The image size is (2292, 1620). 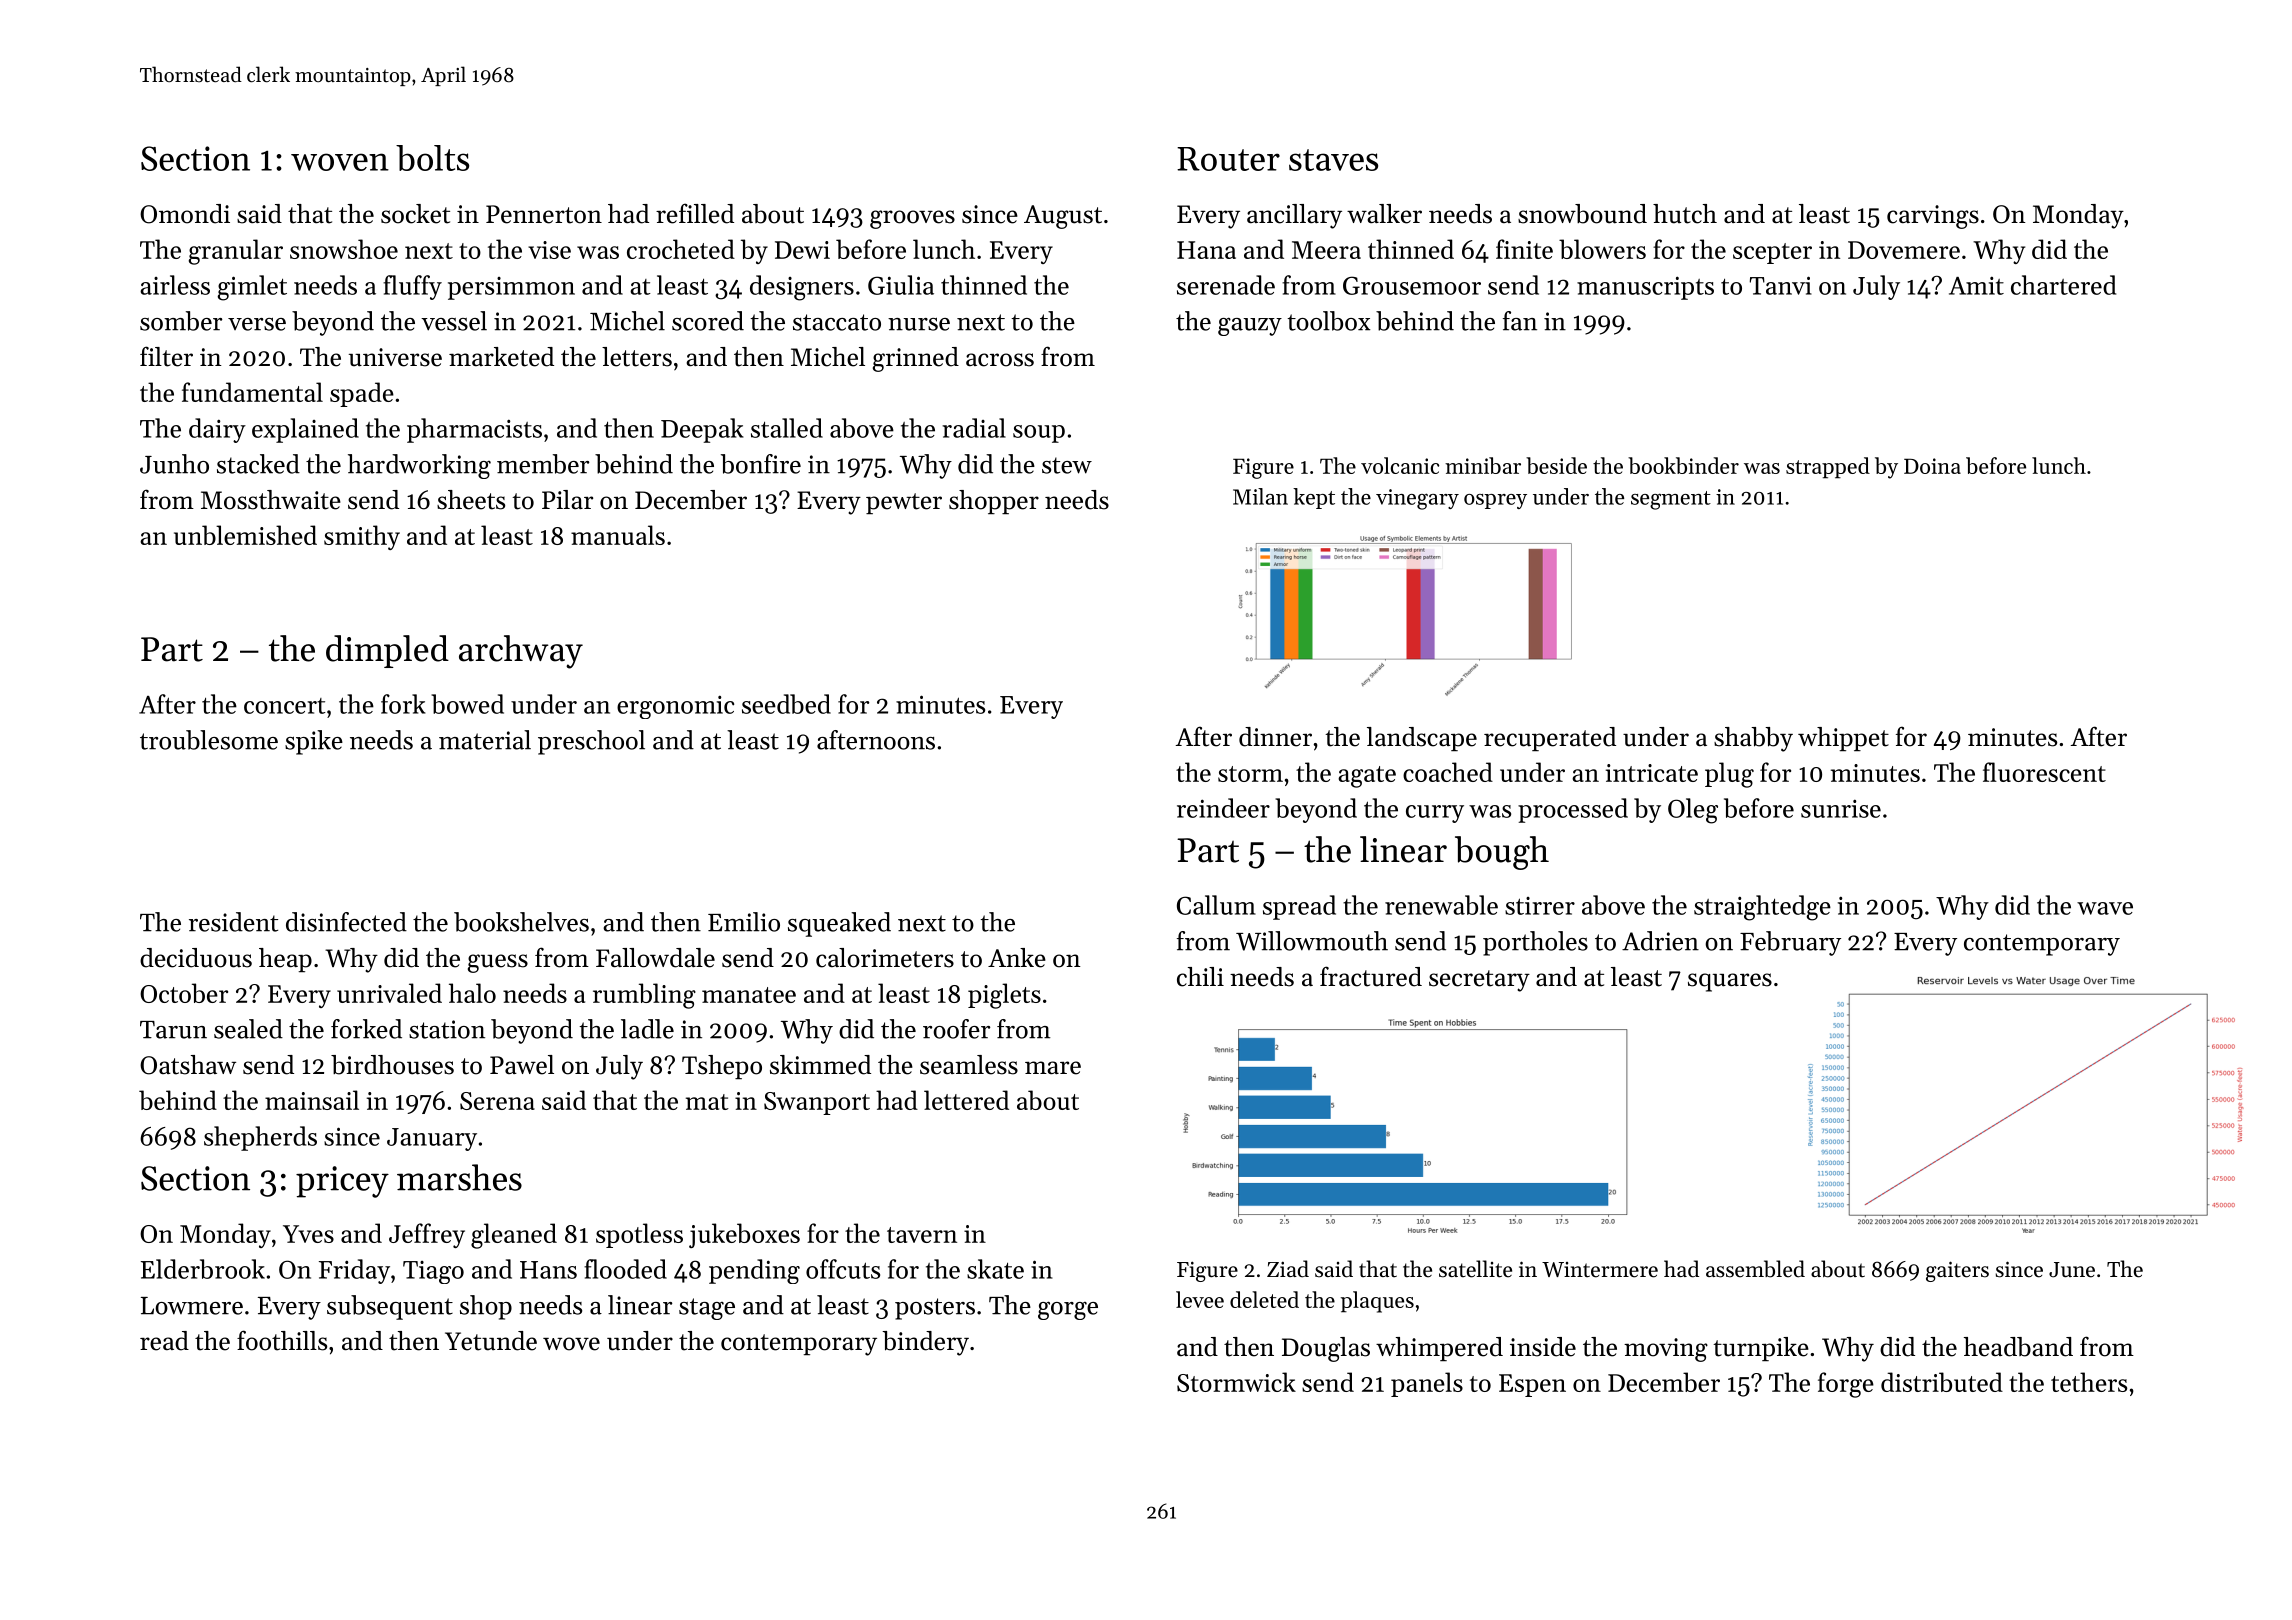 I want to click on manuscripts, so click(x=1645, y=288).
